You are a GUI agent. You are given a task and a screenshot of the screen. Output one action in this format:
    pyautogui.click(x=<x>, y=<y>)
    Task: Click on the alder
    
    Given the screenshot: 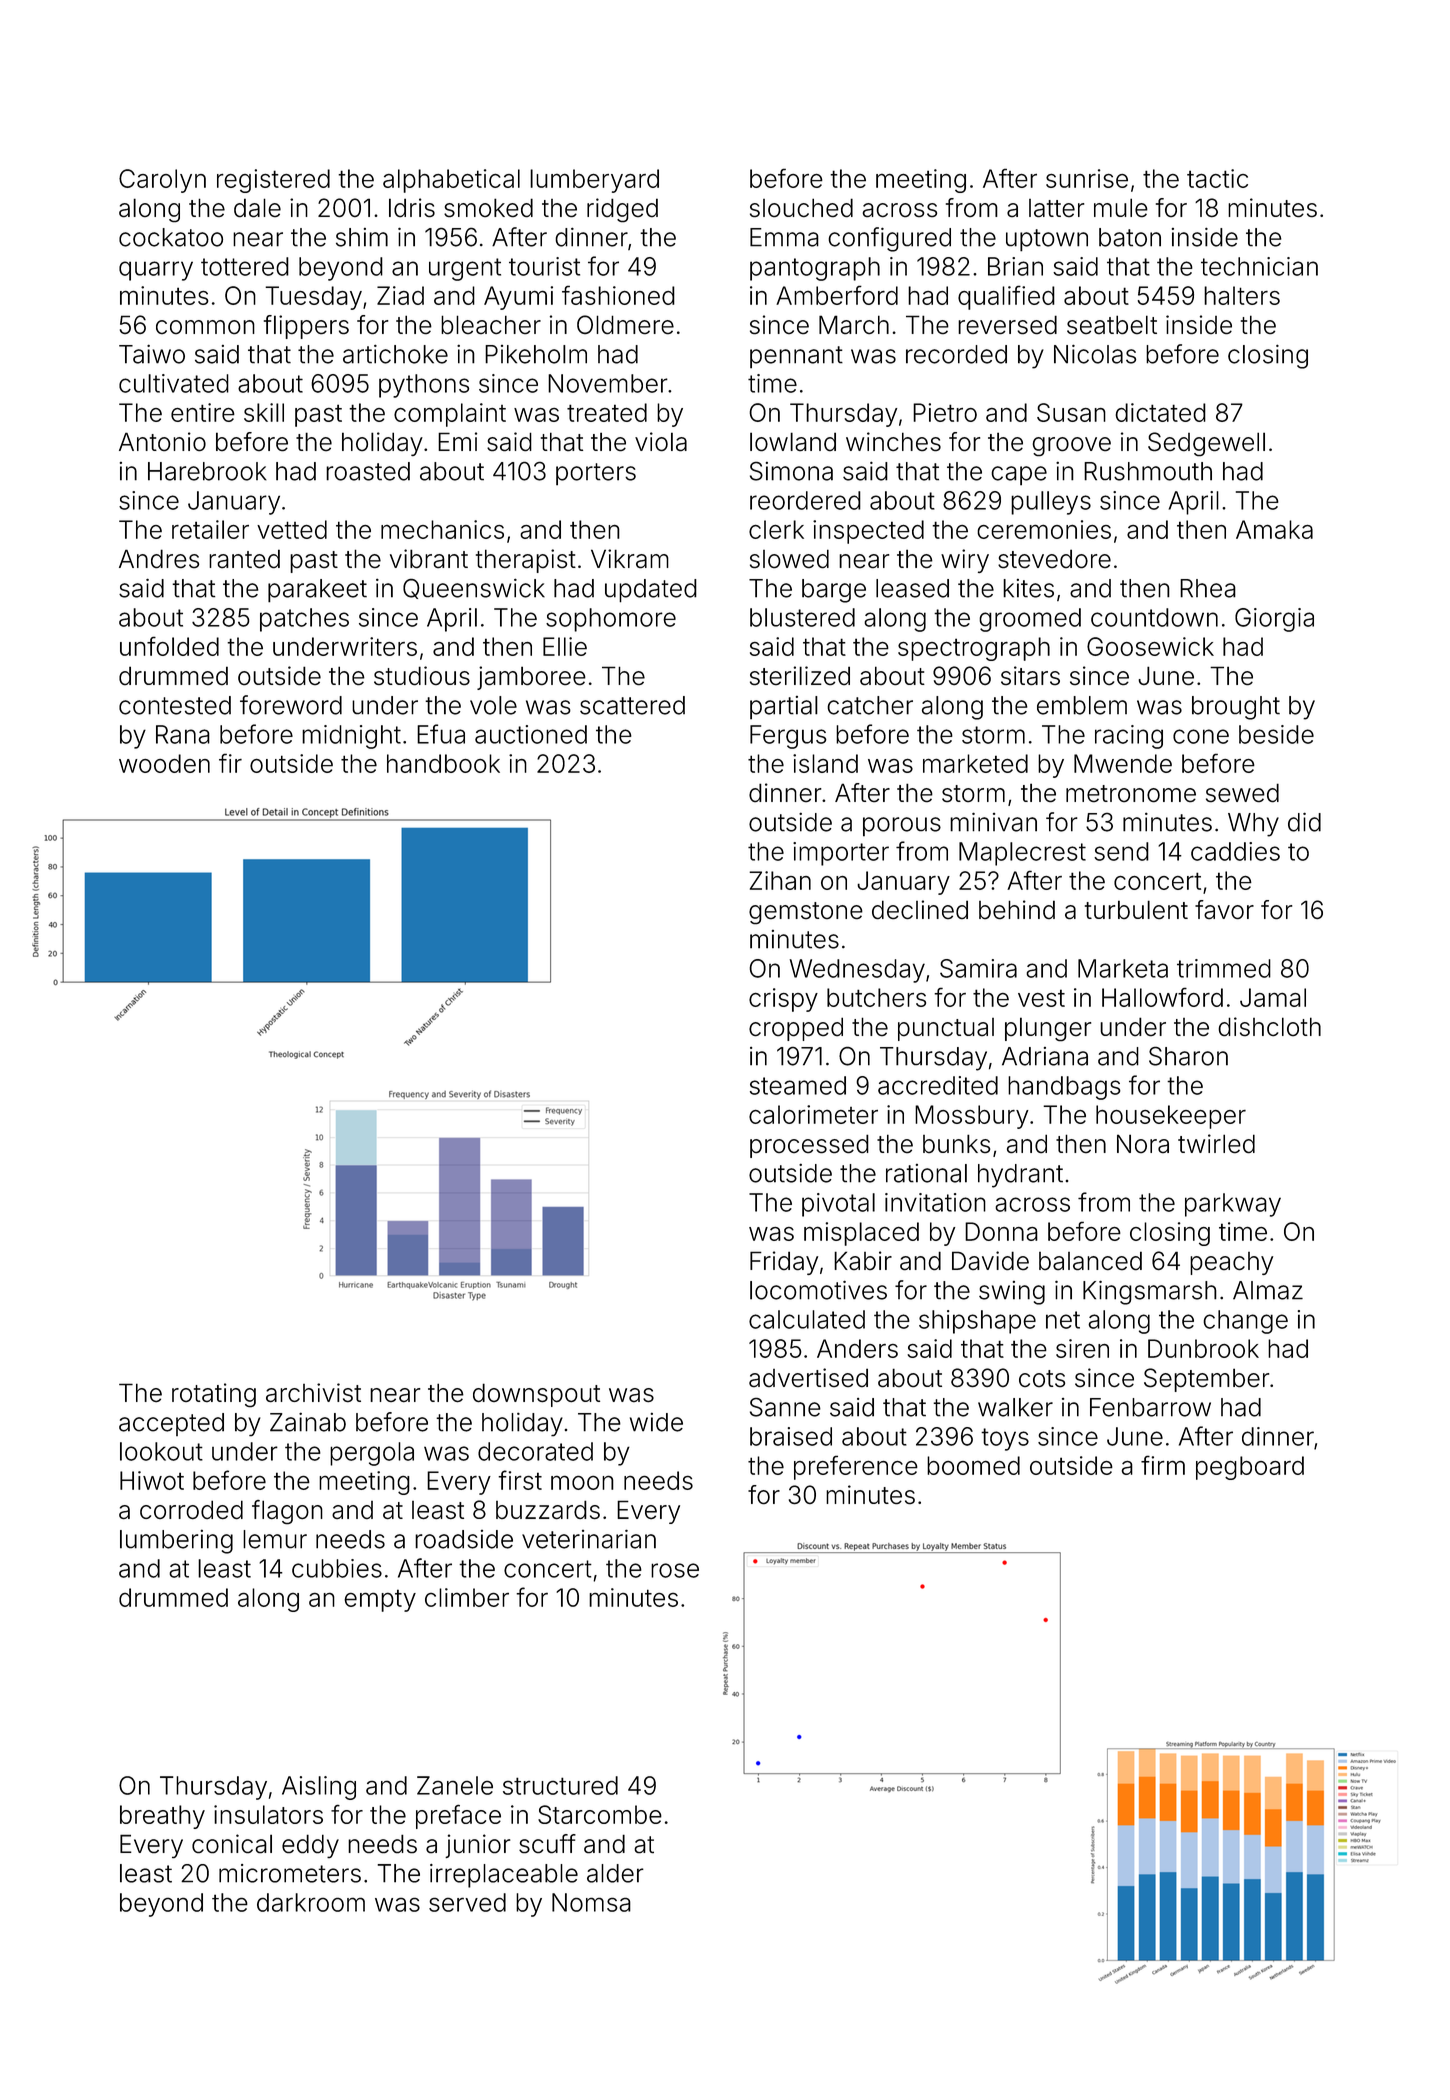 What is the action you would take?
    pyautogui.click(x=615, y=1873)
